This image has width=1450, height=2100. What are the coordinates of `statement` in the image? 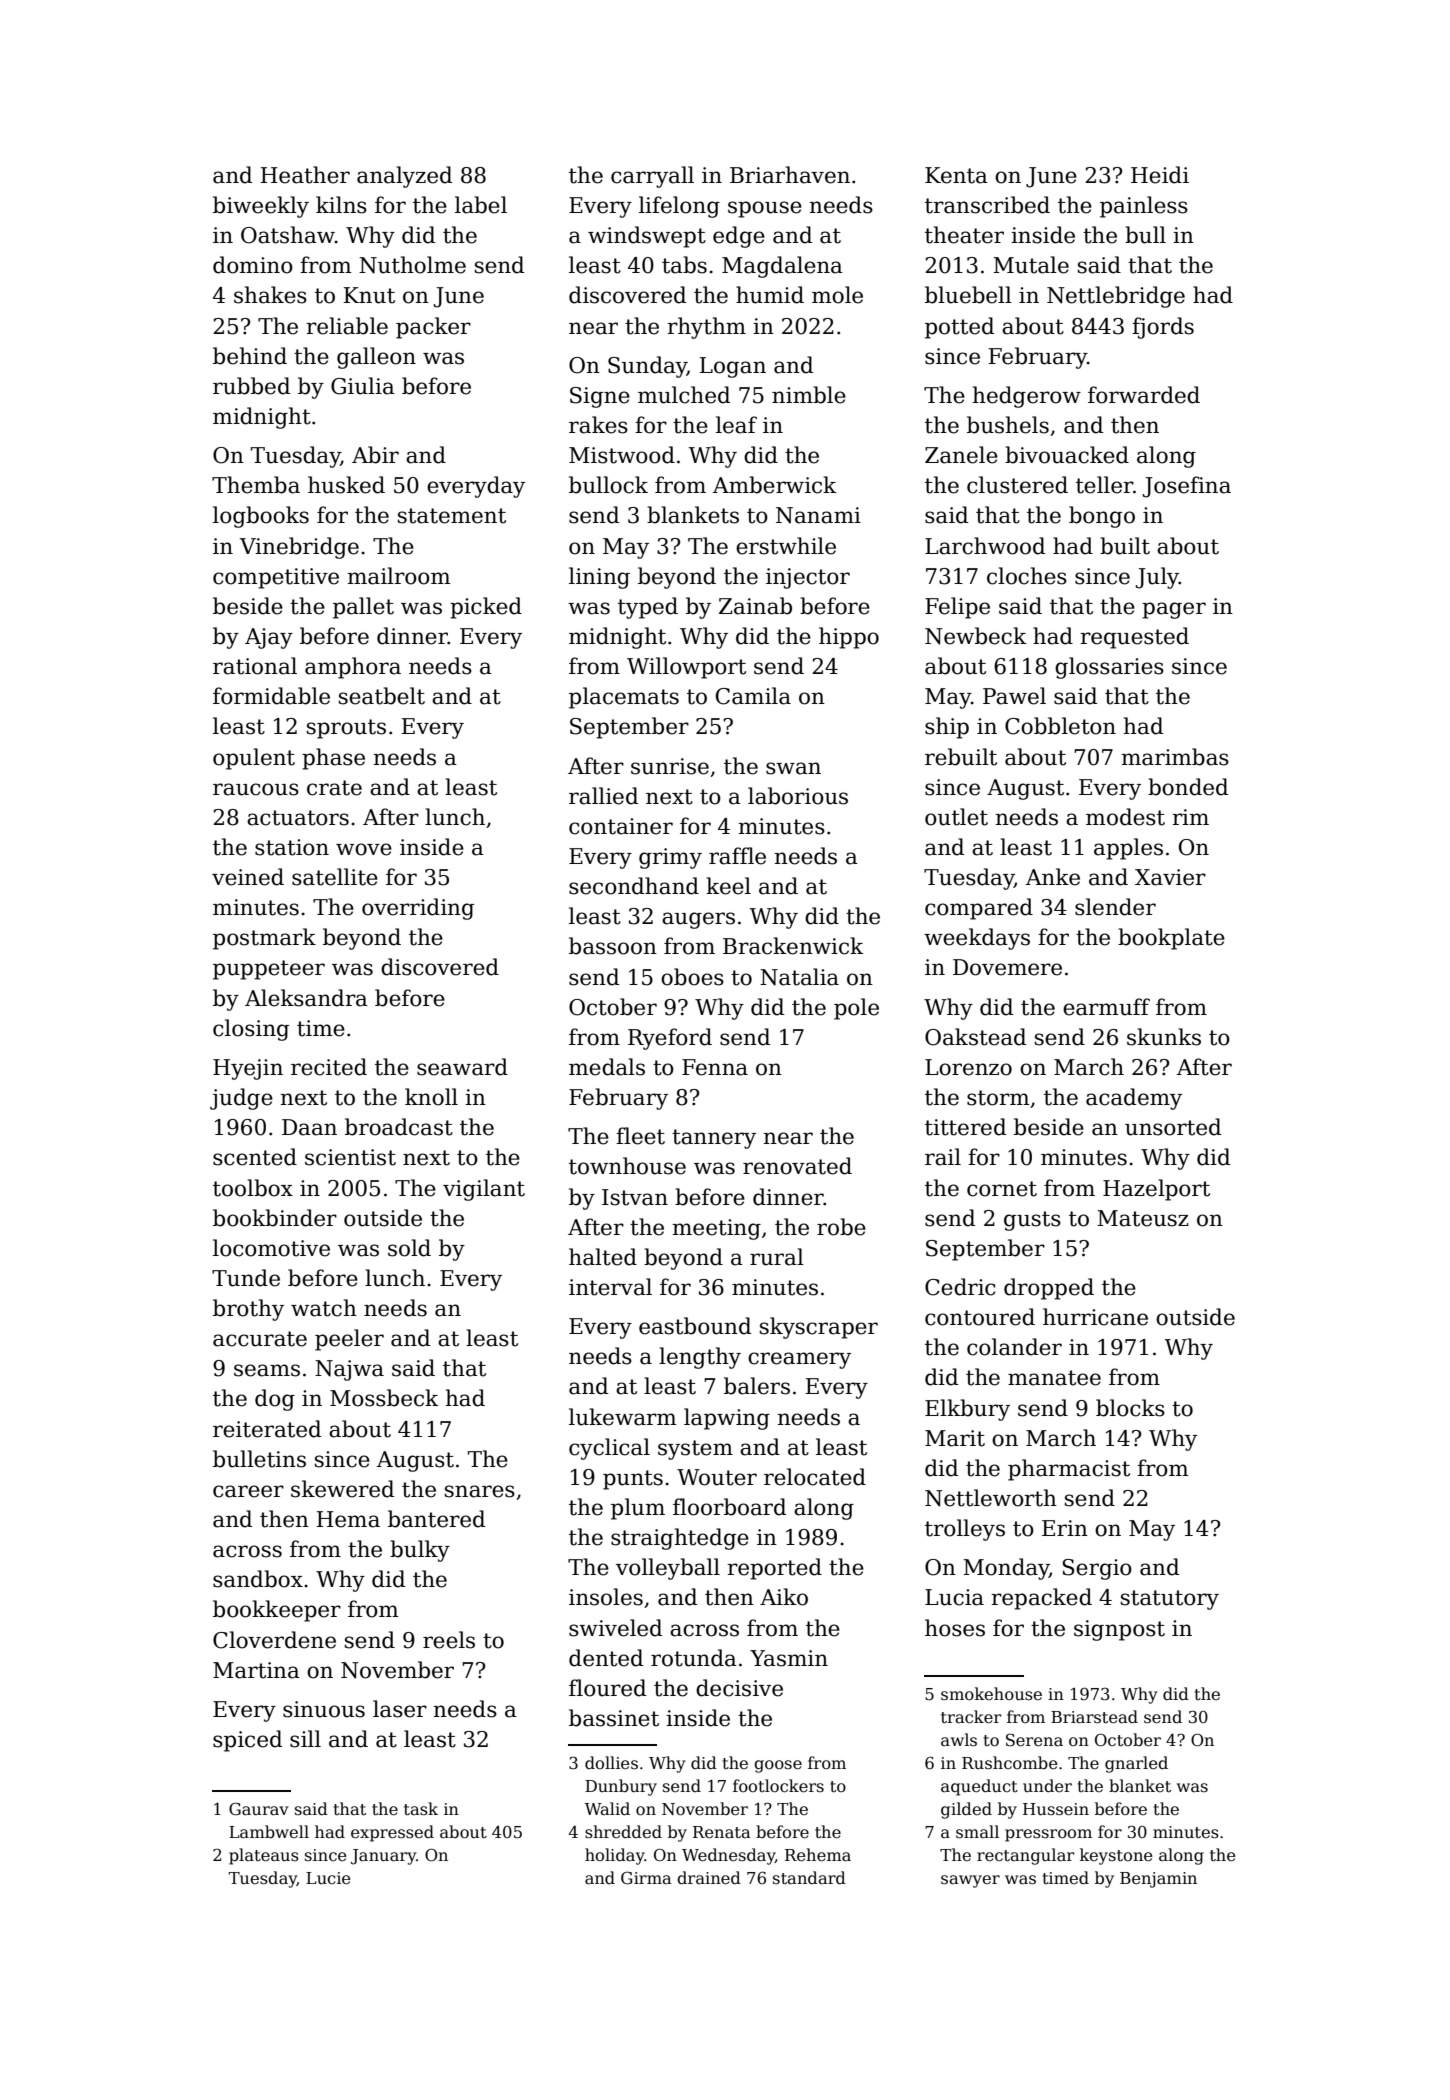 It's located at (452, 516).
